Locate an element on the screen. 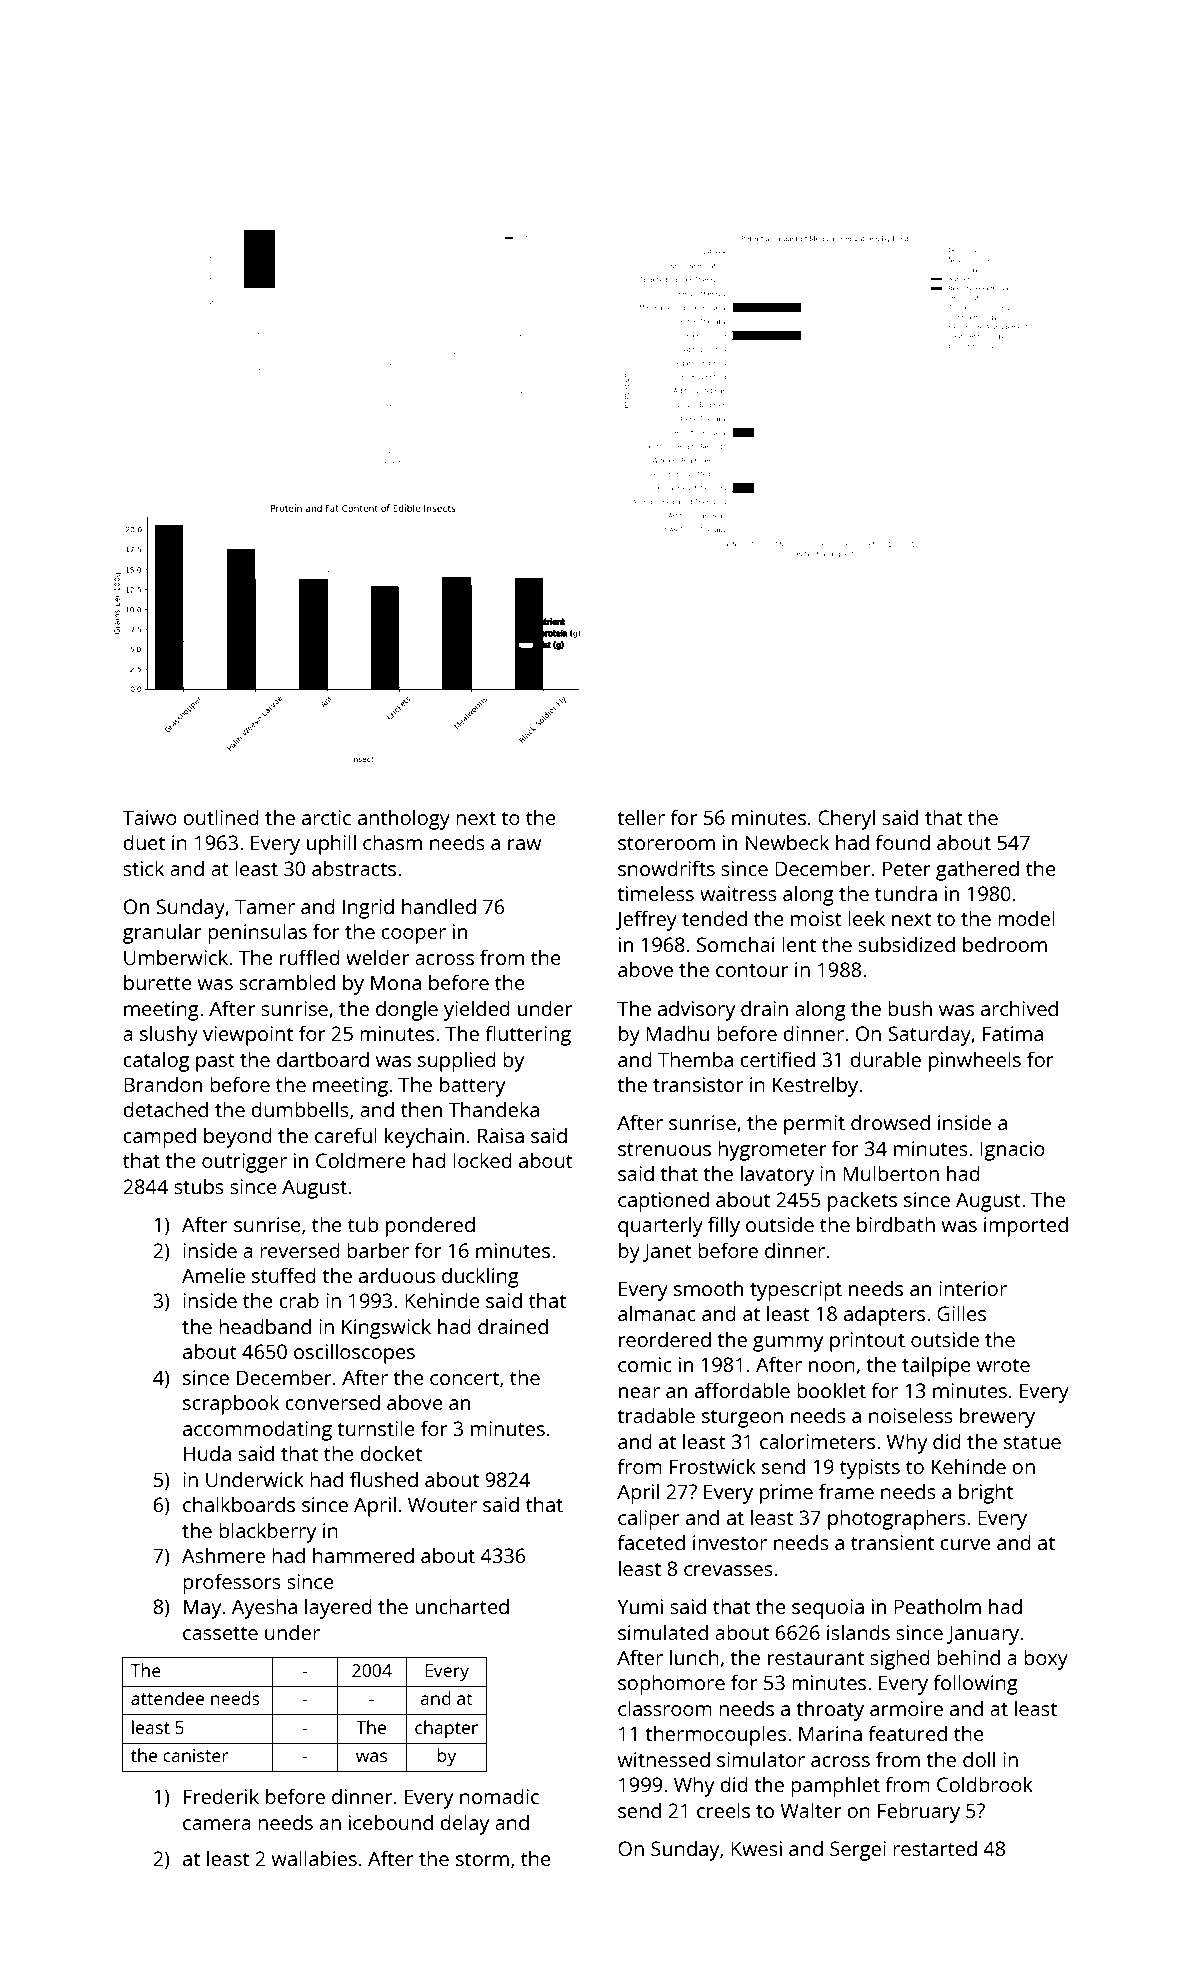 This screenshot has width=1197, height=1972. oscilloscopes is located at coordinates (354, 1353).
